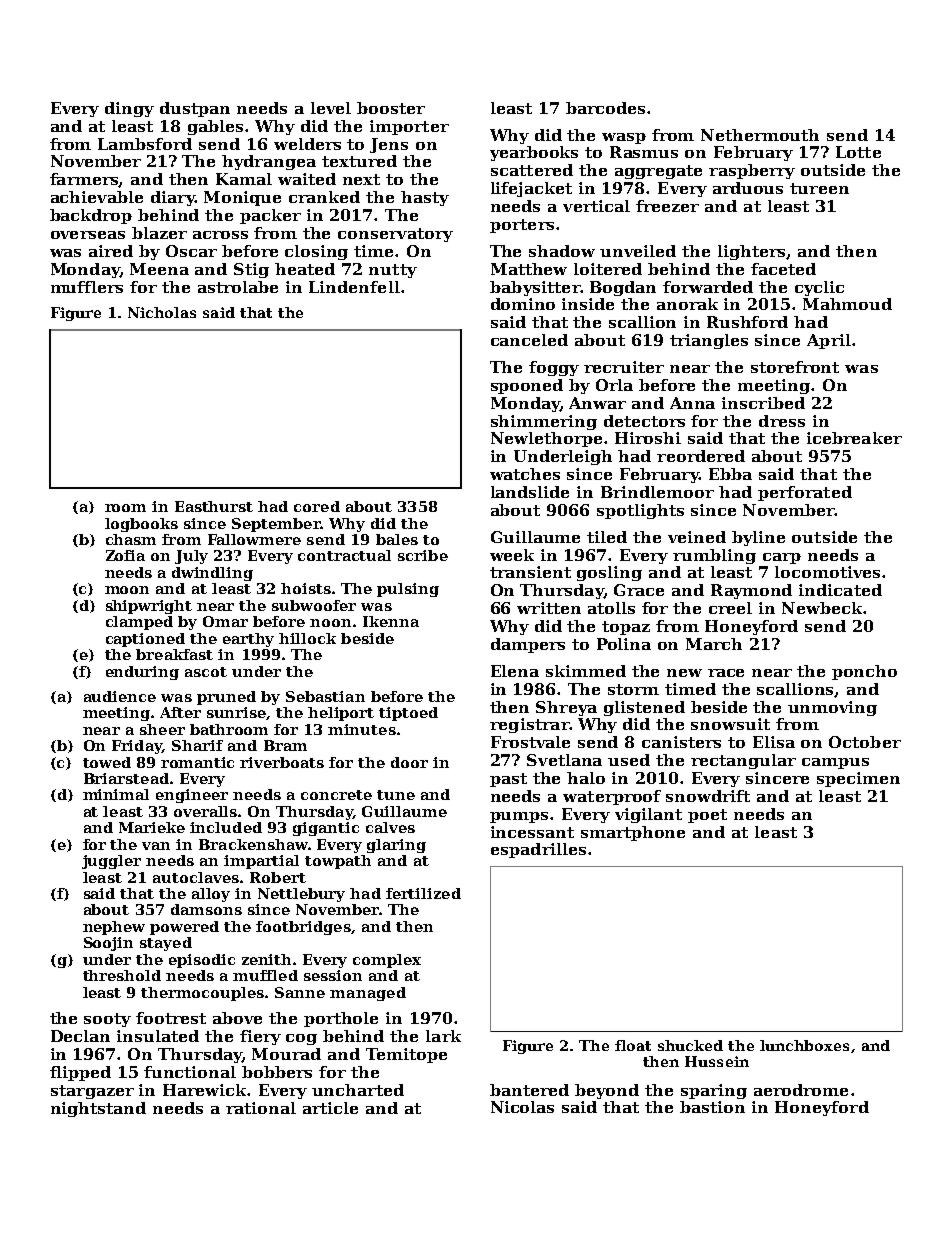 The height and width of the screenshot is (1233, 952). What do you see at coordinates (657, 492) in the screenshot?
I see `Brindlemoor` at bounding box center [657, 492].
